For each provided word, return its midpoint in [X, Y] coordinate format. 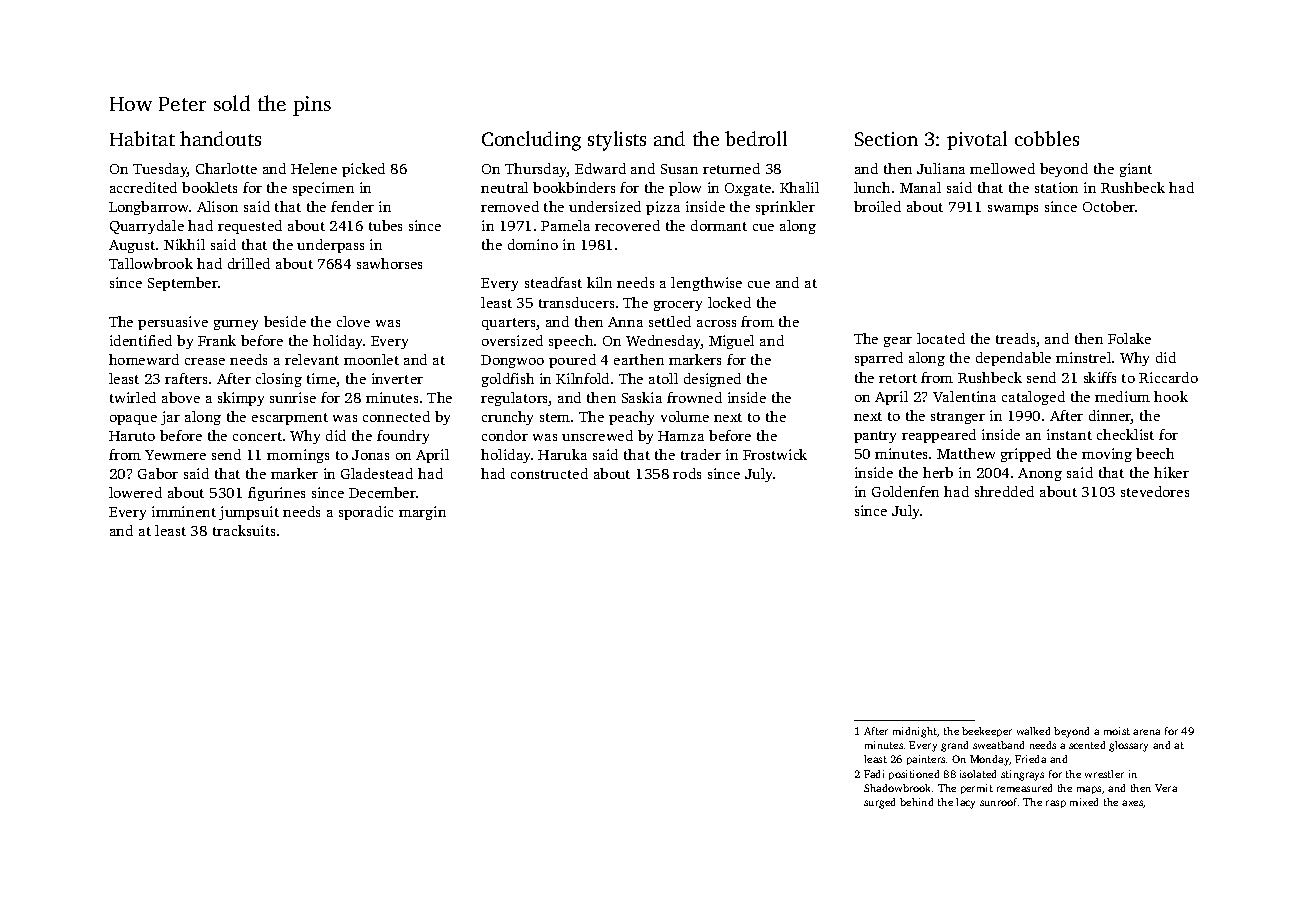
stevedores [1155, 491]
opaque [133, 420]
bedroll [756, 138]
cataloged [1033, 398]
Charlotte [226, 168]
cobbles [1047, 138]
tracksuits [244, 530]
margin [422, 513]
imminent [184, 511]
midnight [915, 732]
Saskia [642, 397]
